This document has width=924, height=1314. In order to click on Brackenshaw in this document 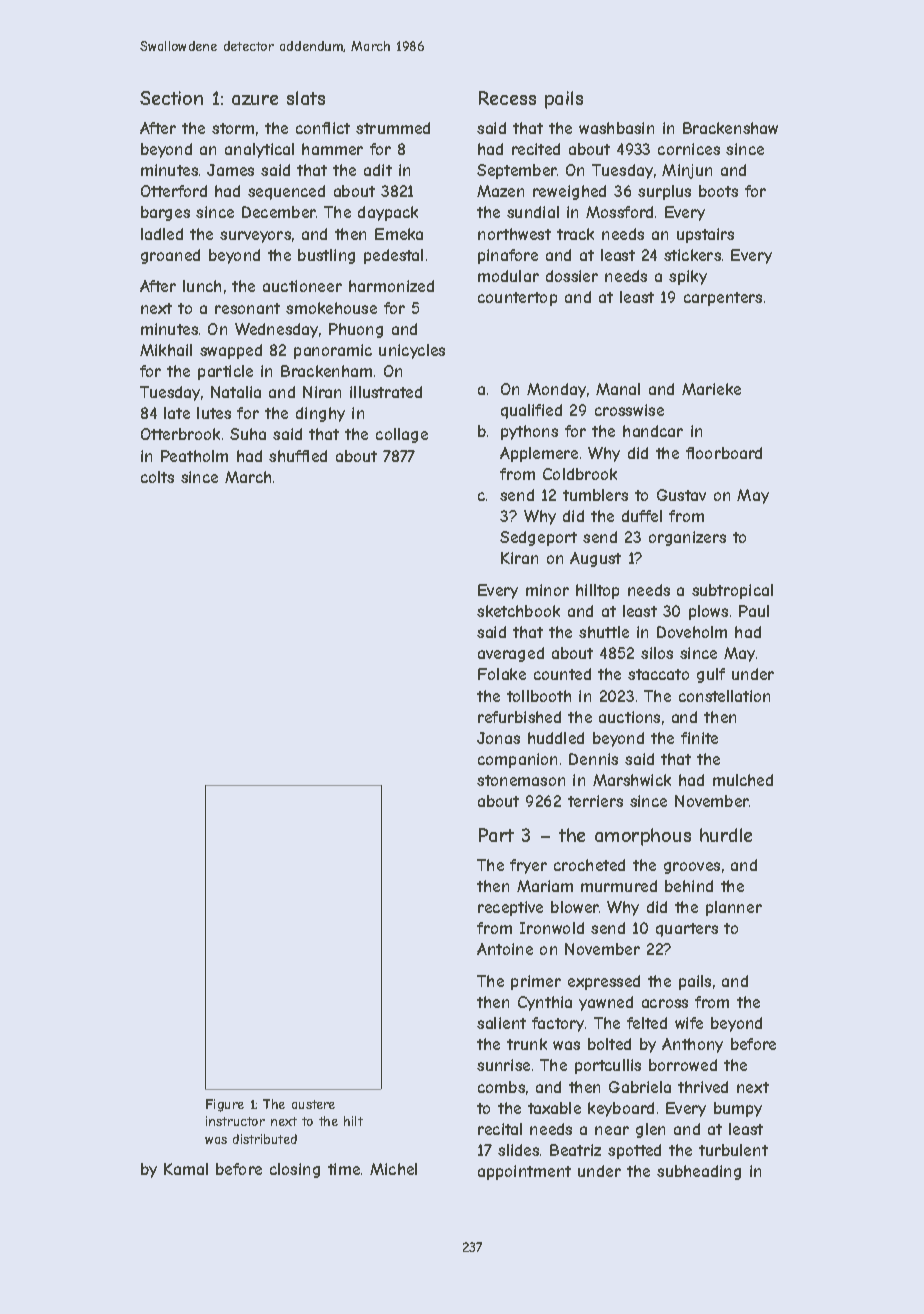, I will do `click(730, 128)`.
